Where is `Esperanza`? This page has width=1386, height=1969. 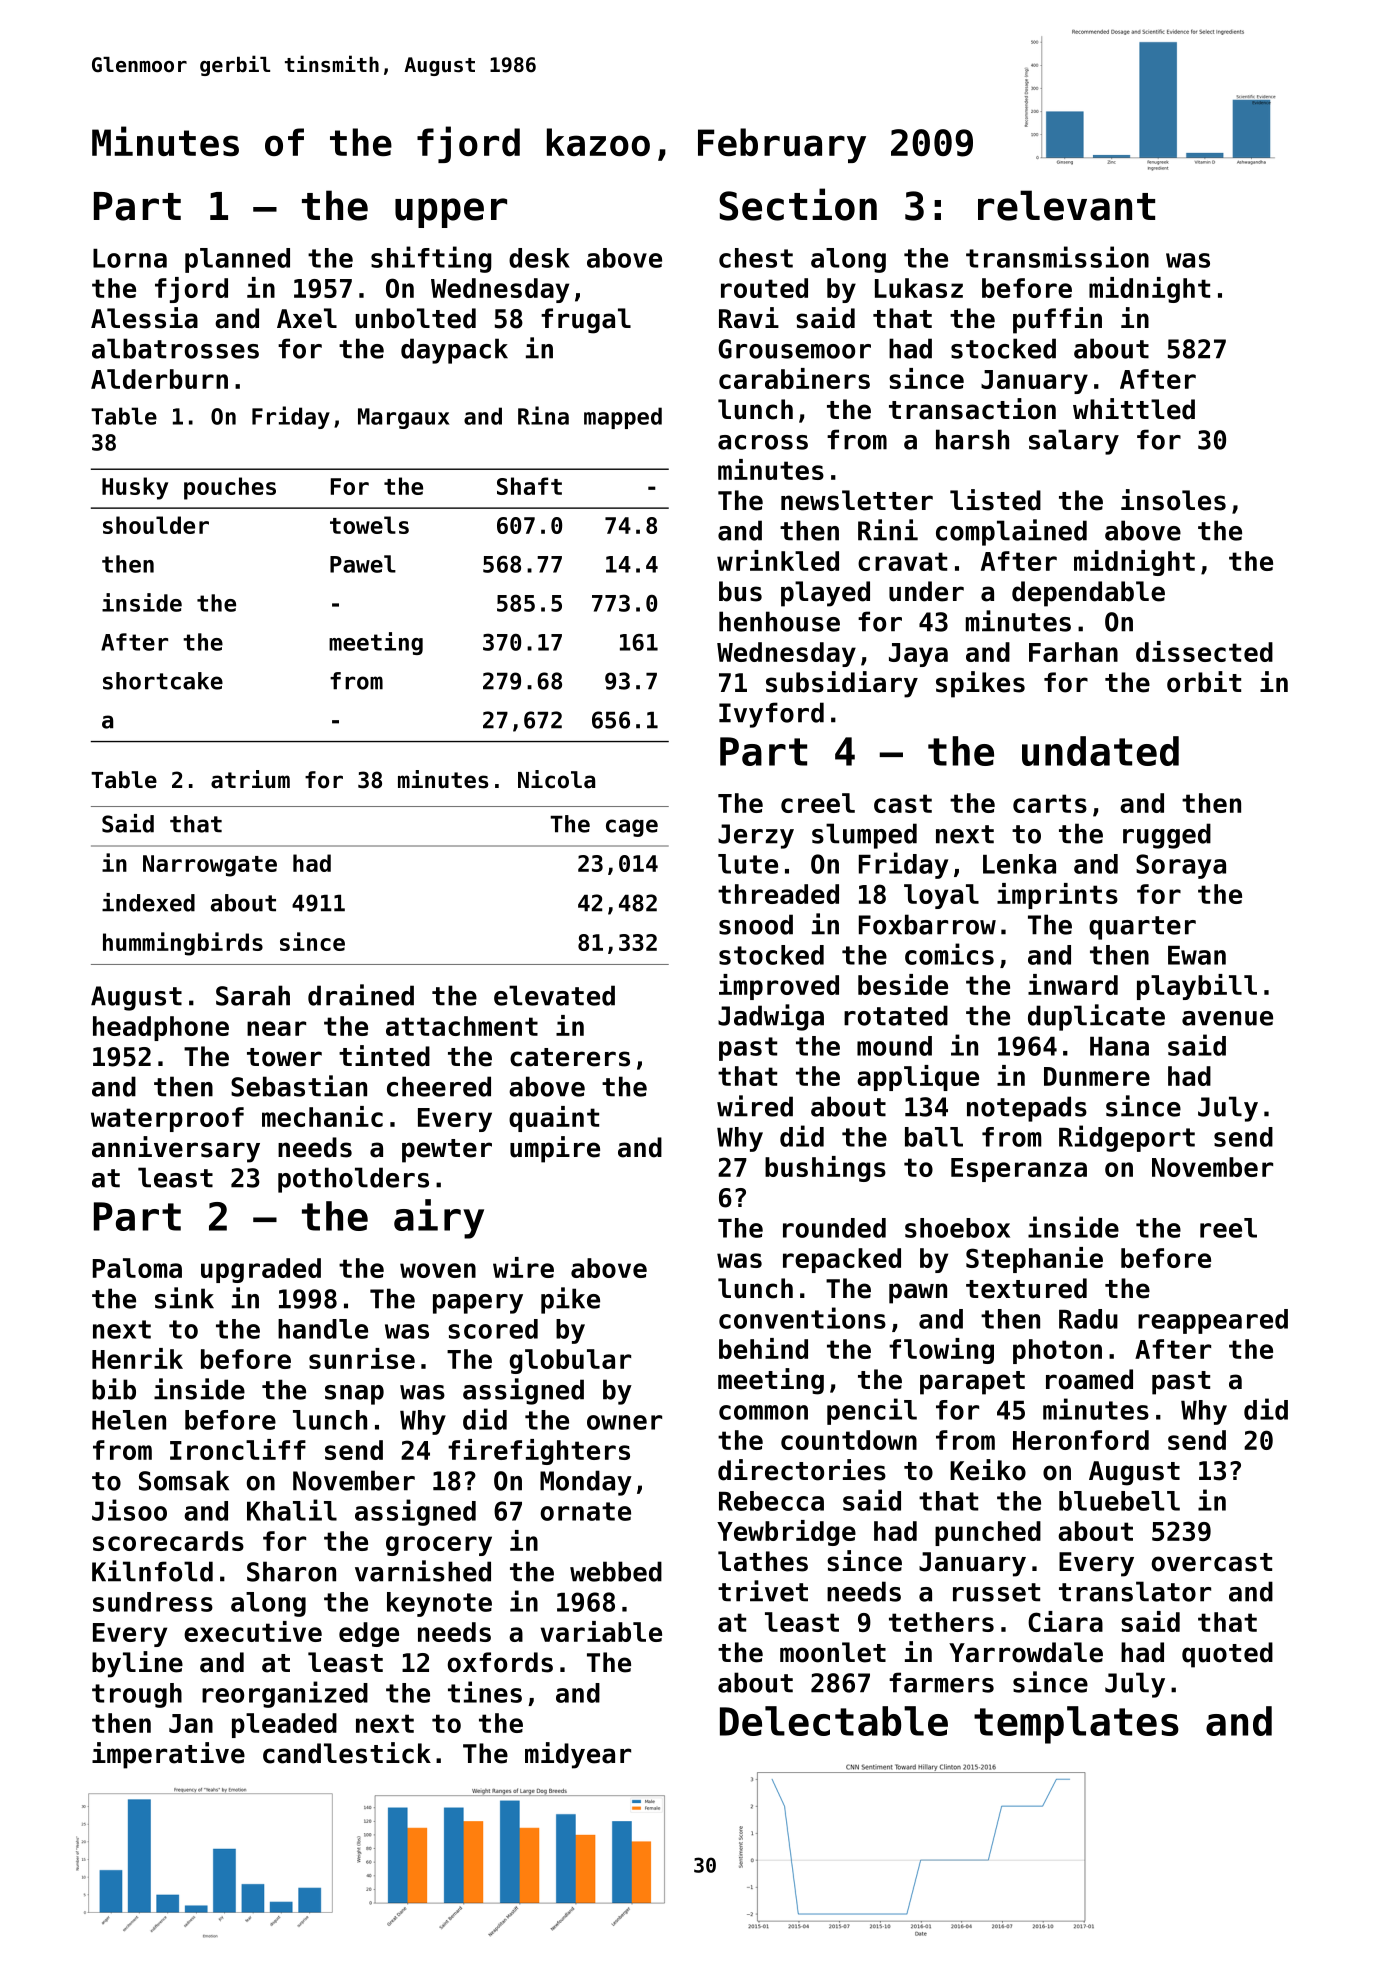 Esperanza is located at coordinates (1019, 1170).
